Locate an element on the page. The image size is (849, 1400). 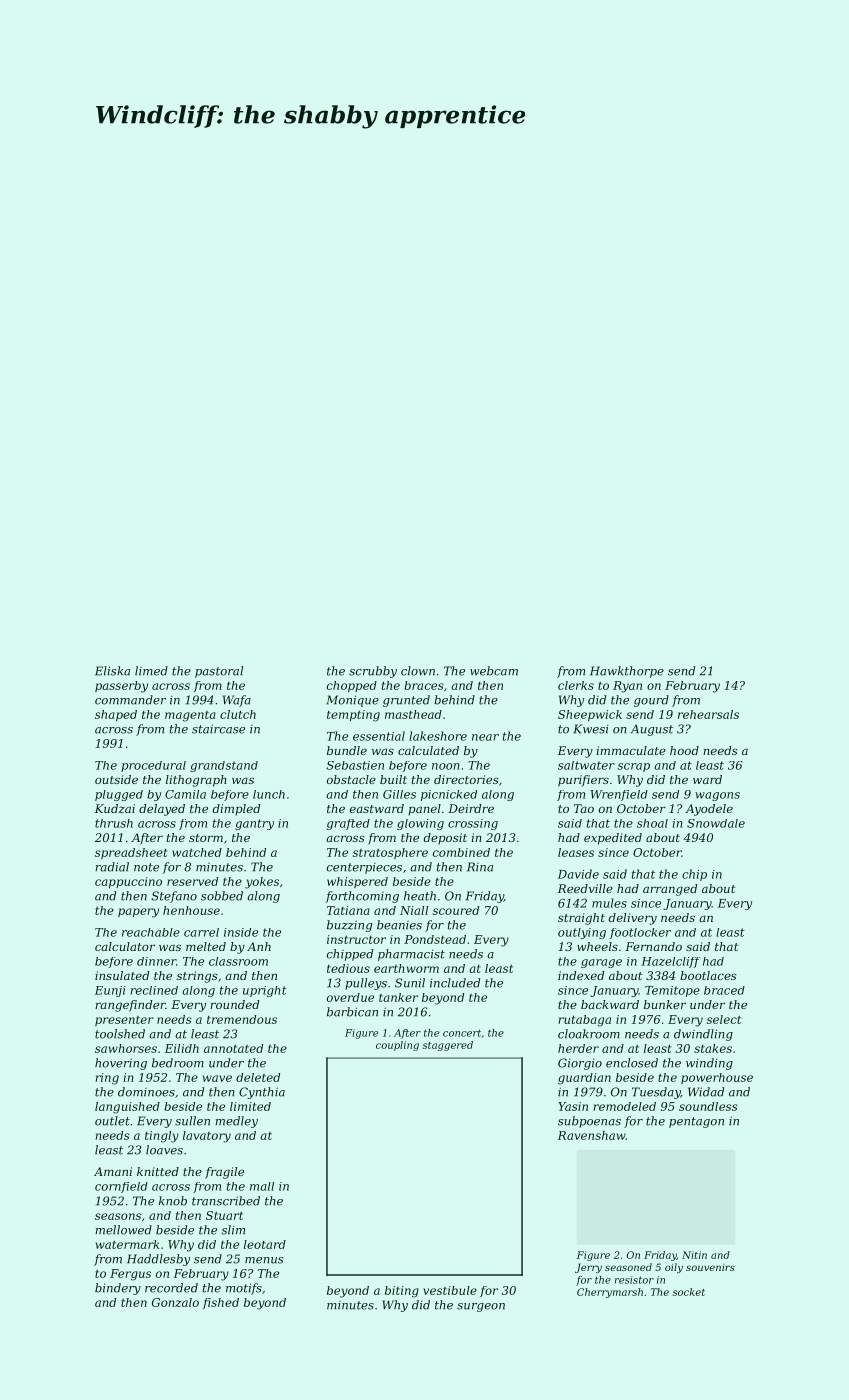
mall is located at coordinates (262, 1186).
